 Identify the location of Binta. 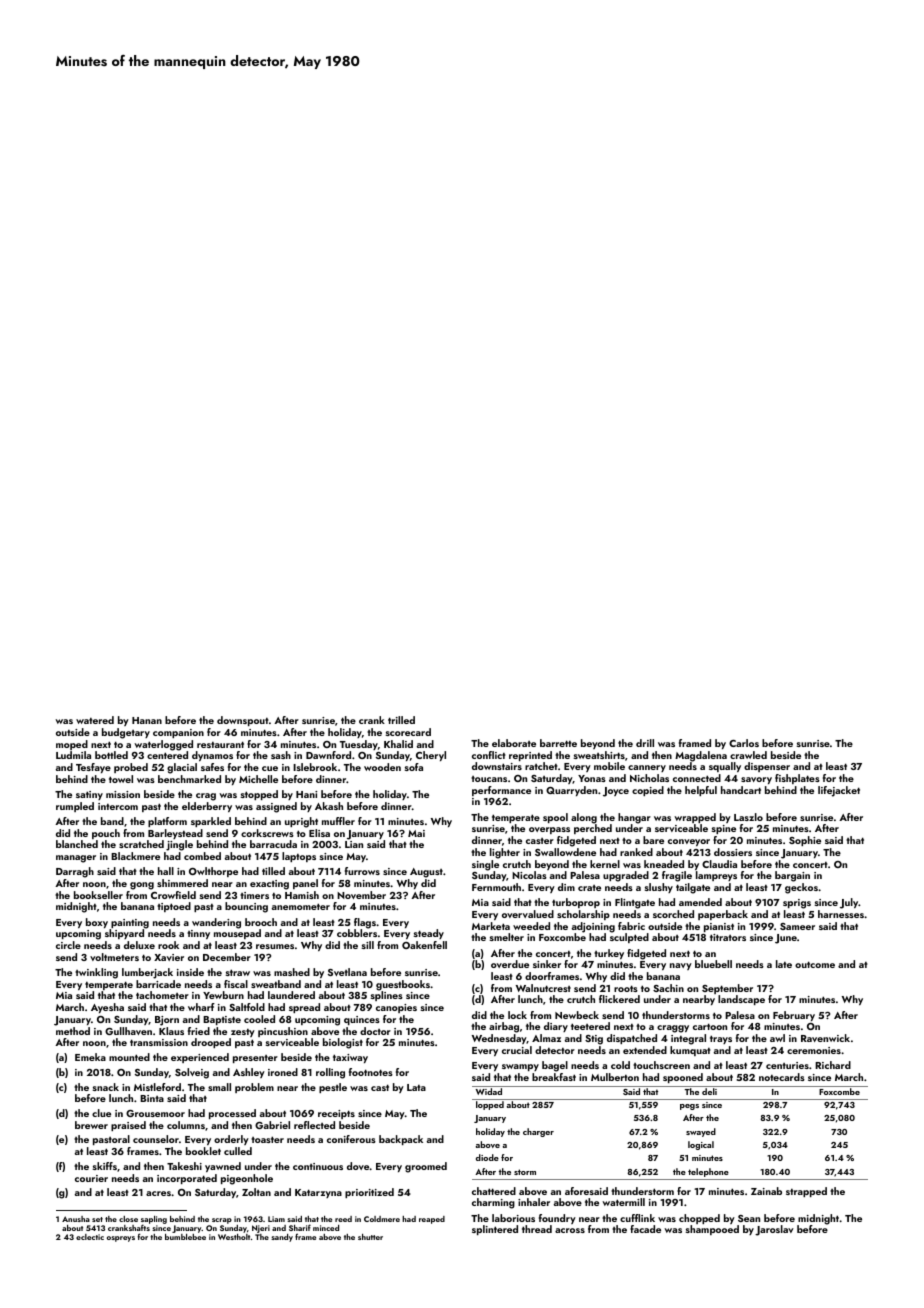
(152, 1098).
